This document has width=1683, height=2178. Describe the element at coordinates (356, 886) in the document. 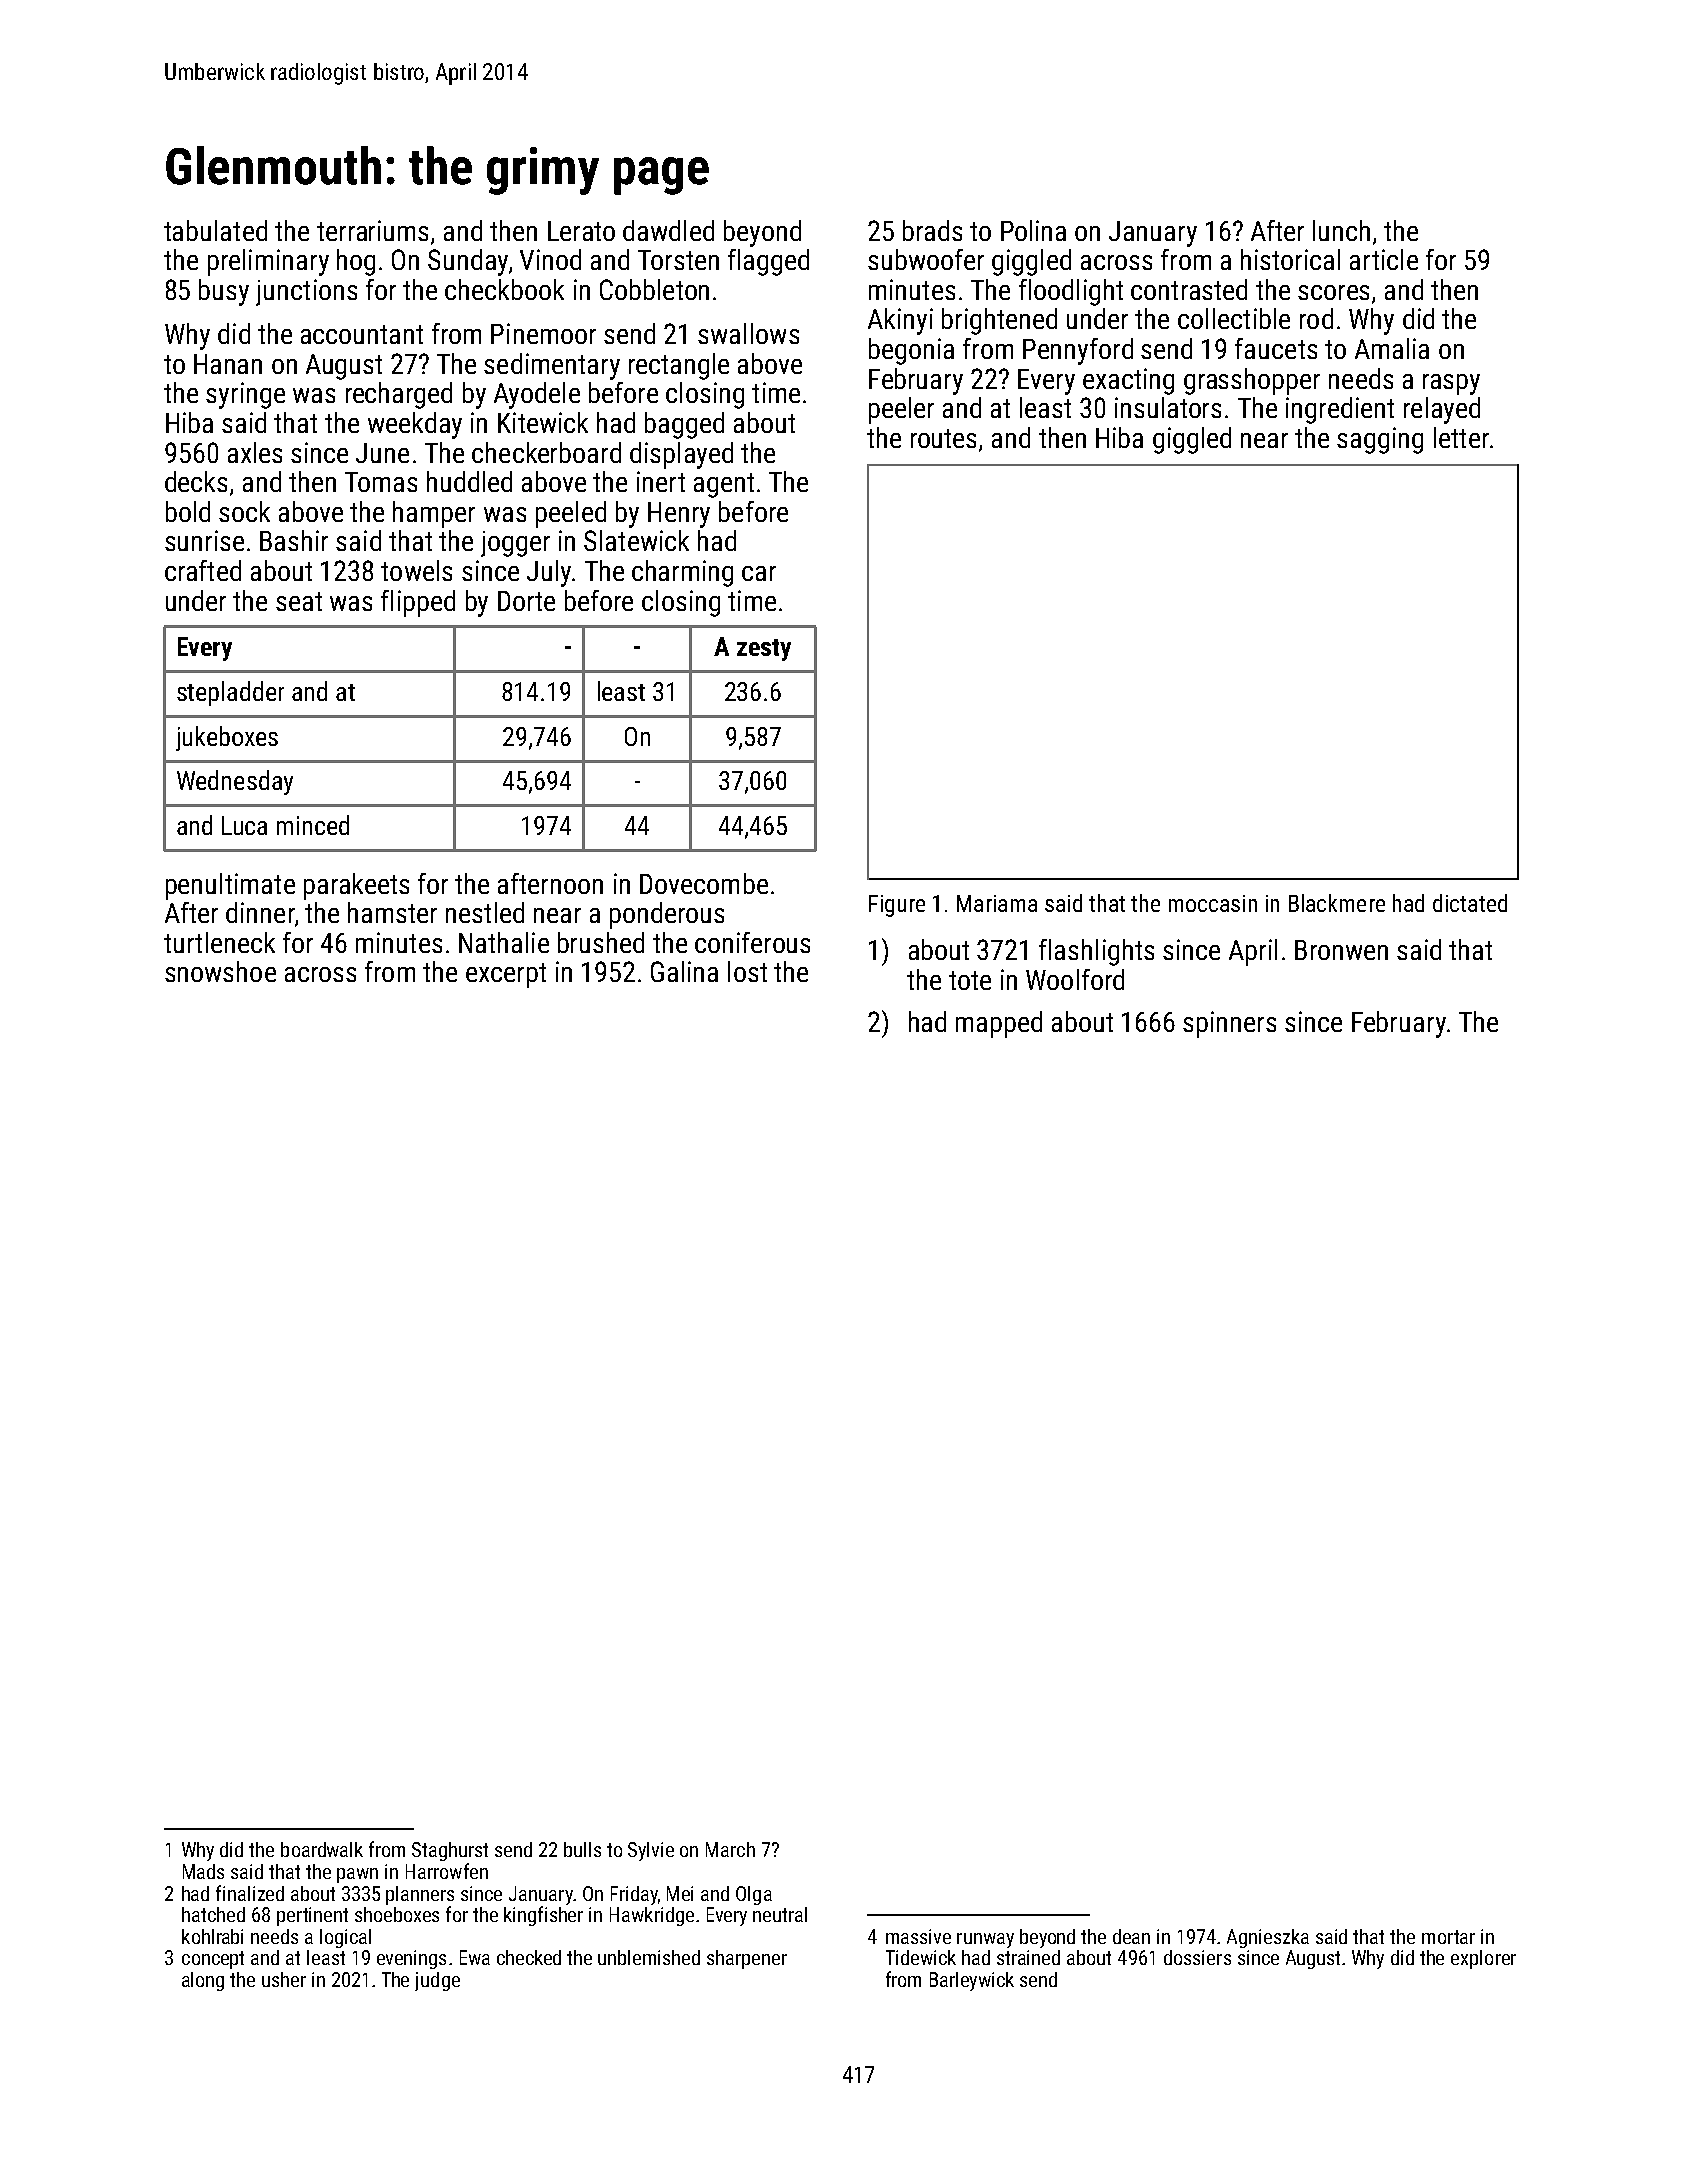

I see `parakeets` at that location.
